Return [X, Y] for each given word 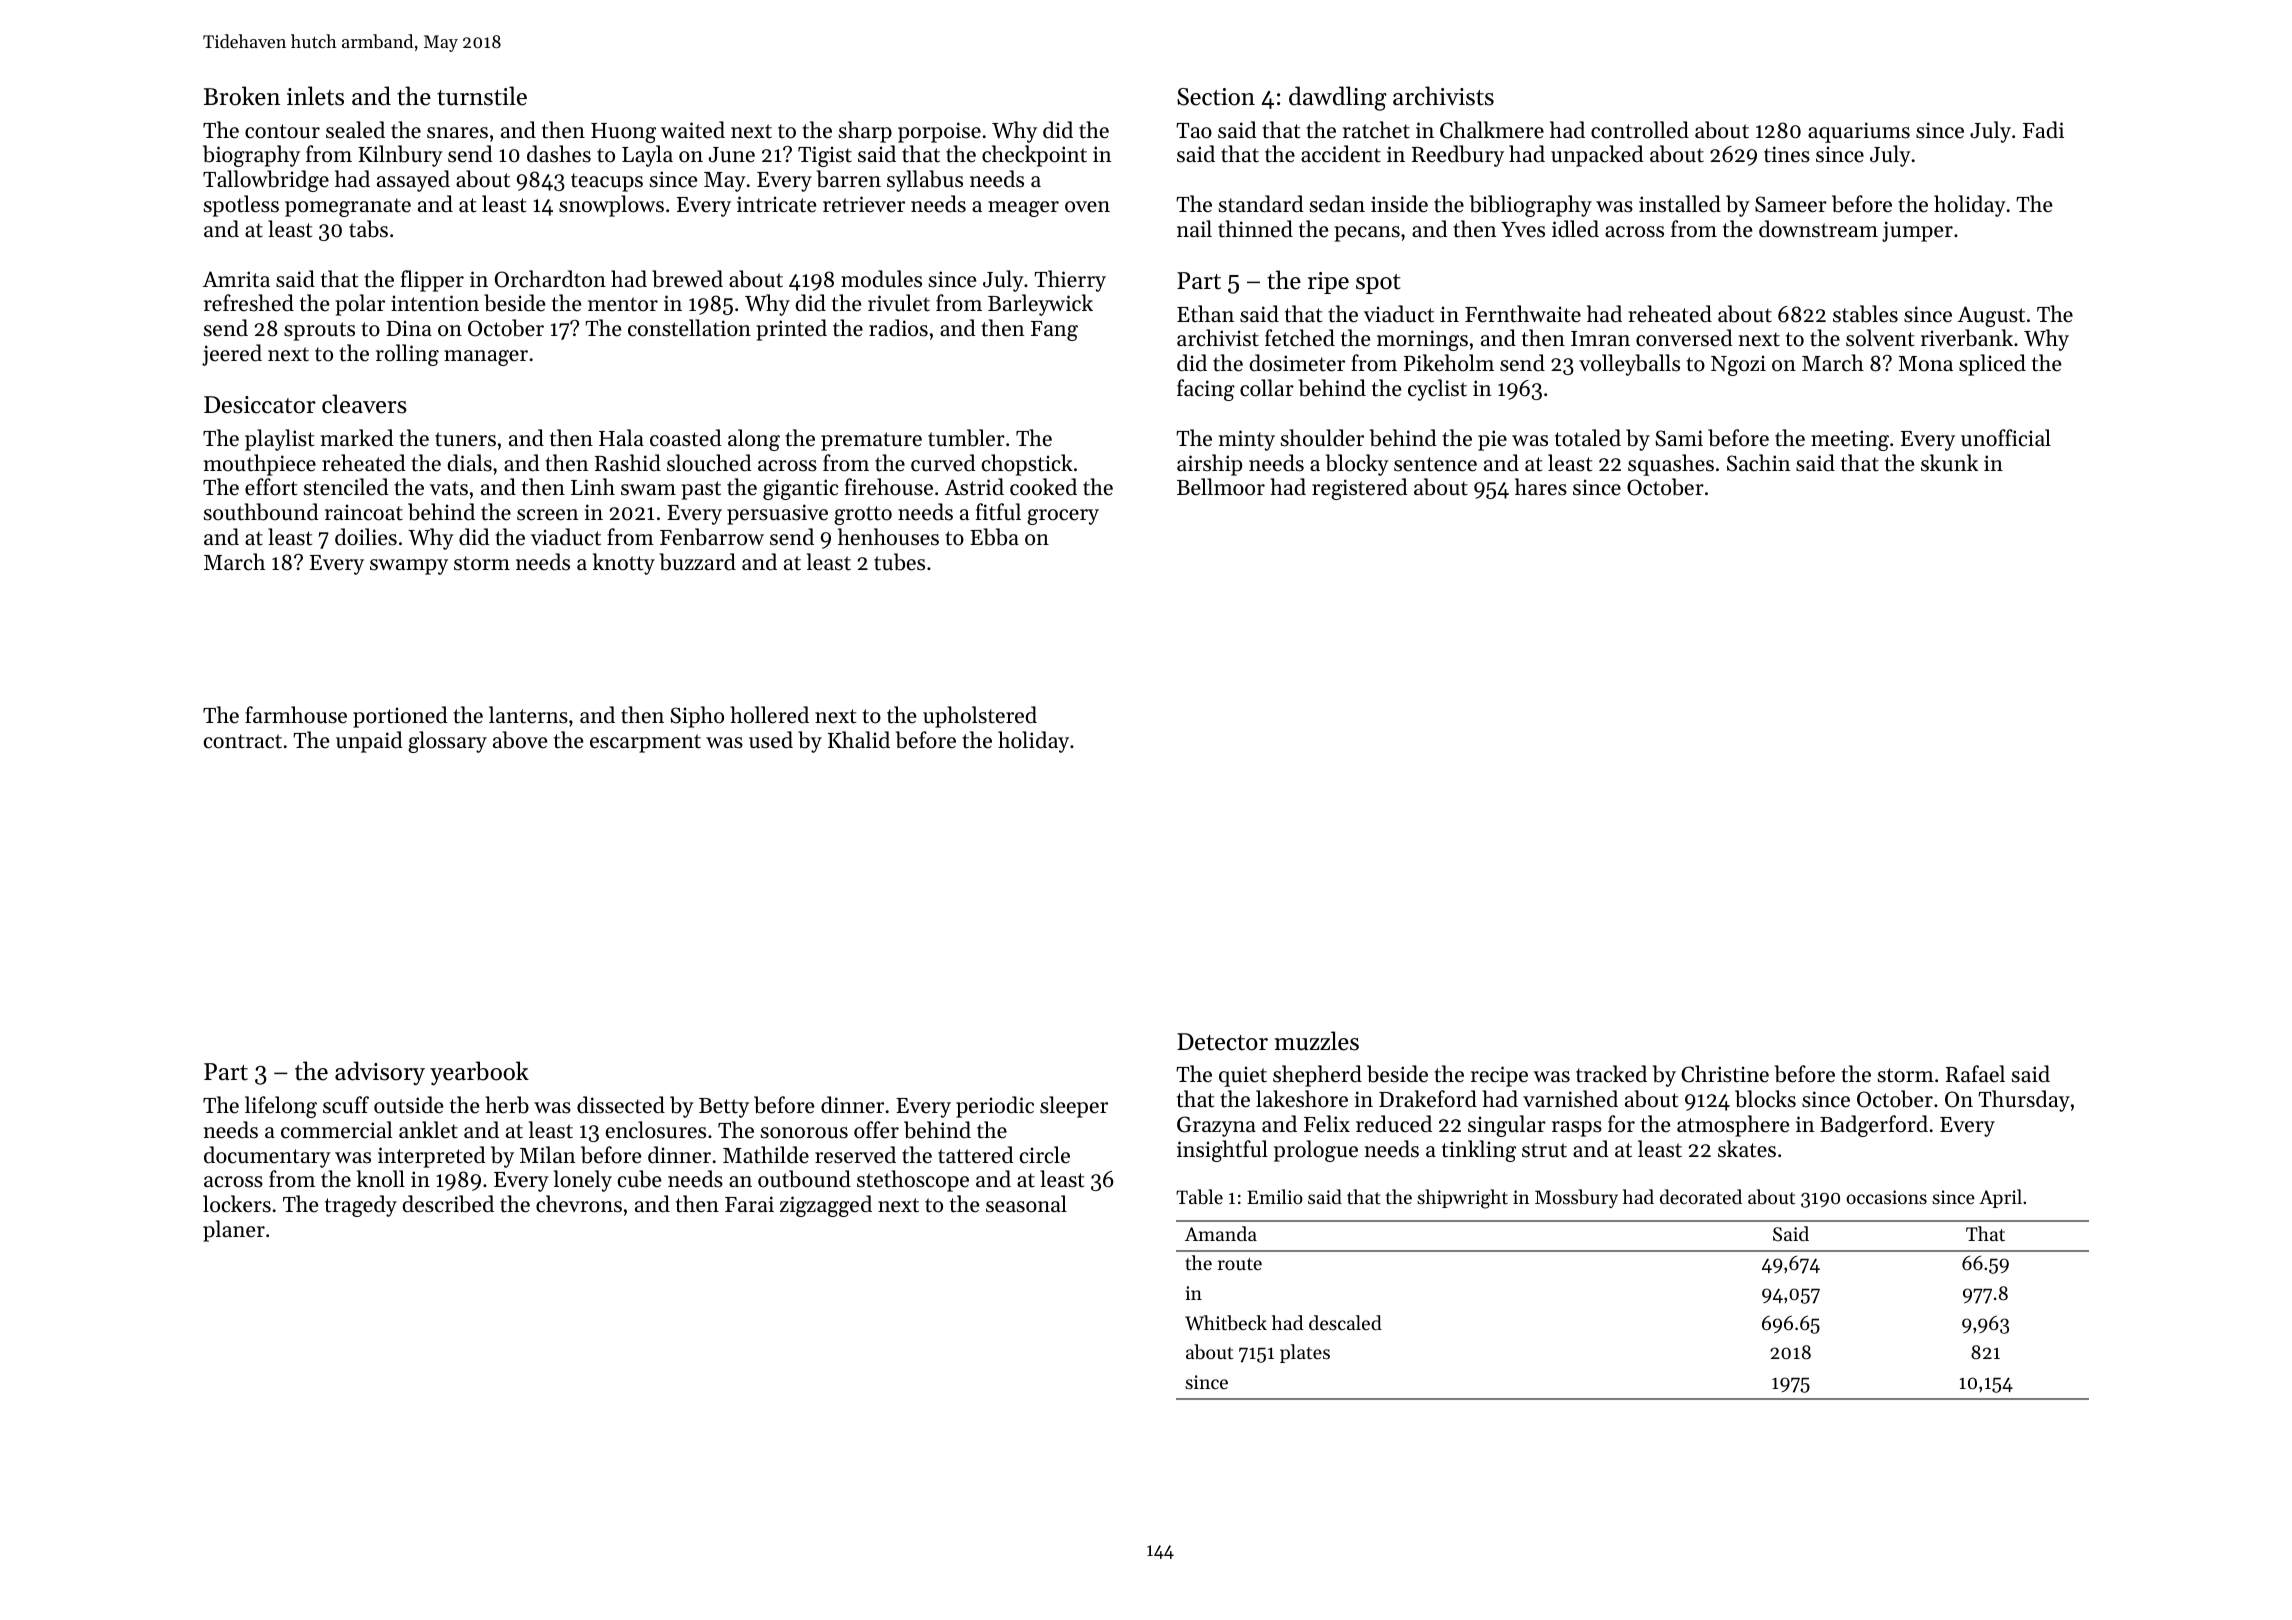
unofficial [2006, 438]
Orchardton [550, 279]
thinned [1255, 229]
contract [243, 741]
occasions [1886, 1197]
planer [234, 1231]
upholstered [980, 717]
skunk [1949, 463]
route [1240, 1264]
